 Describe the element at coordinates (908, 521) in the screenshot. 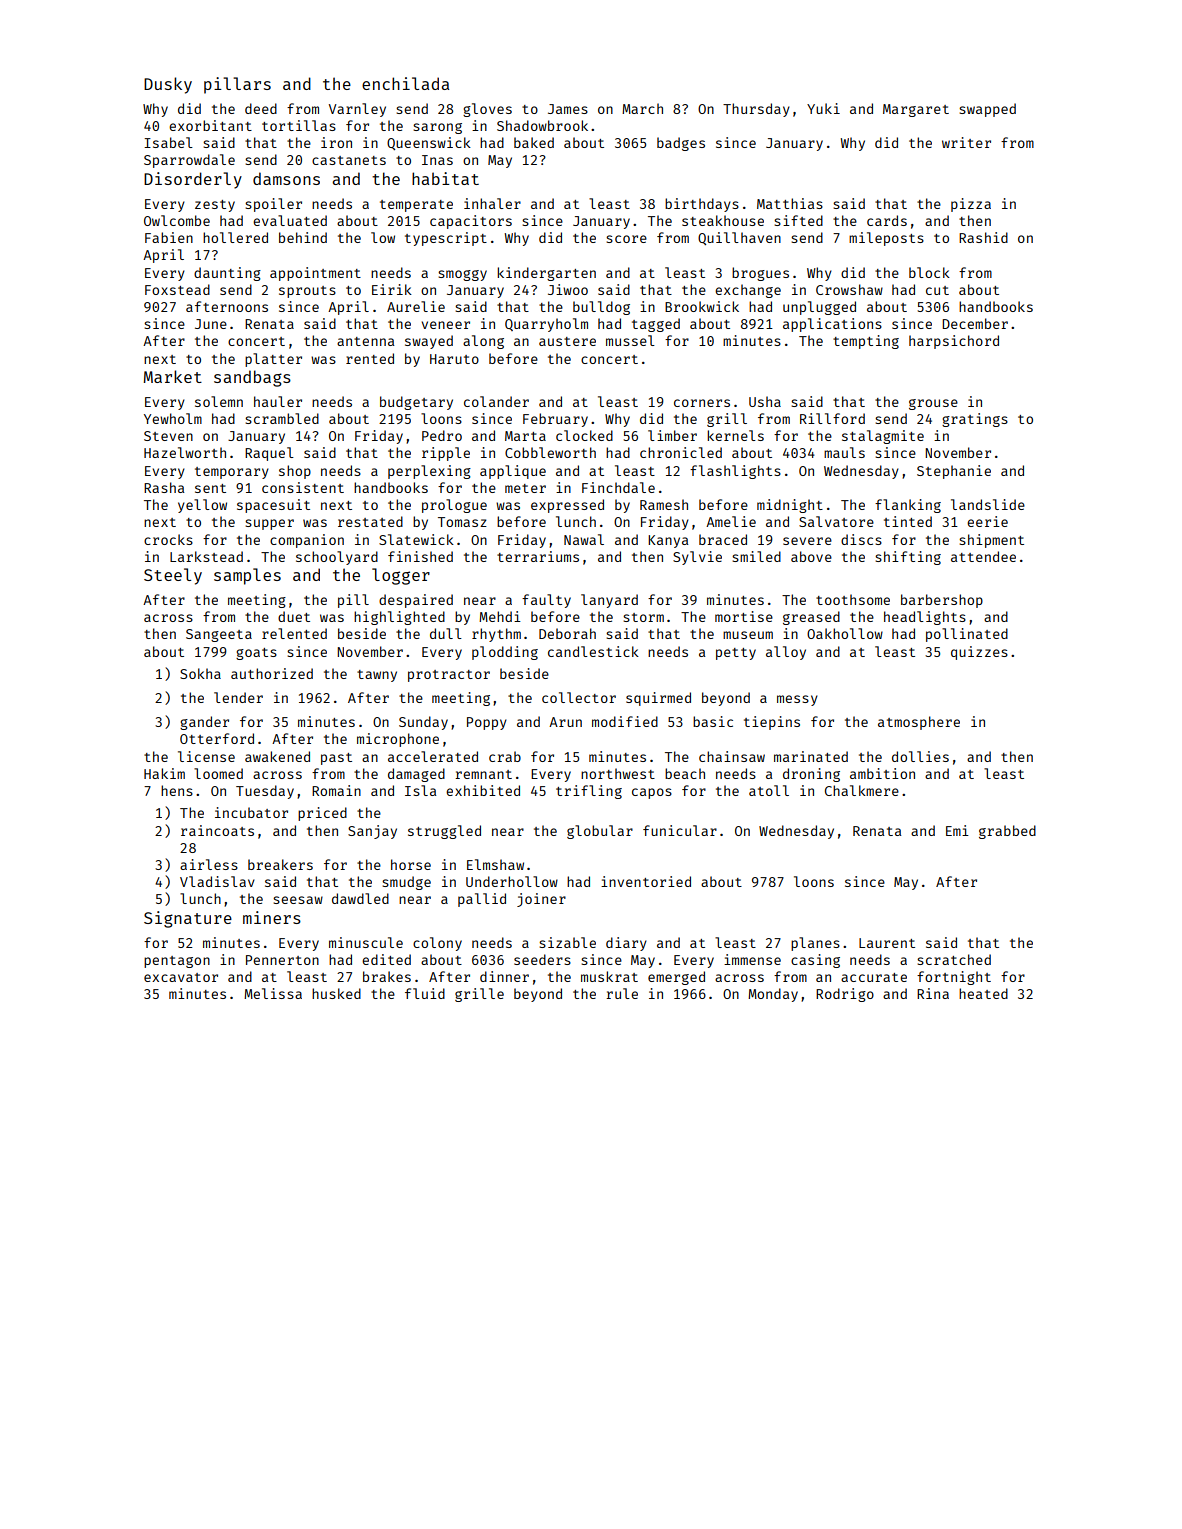

I see `tinted` at that location.
